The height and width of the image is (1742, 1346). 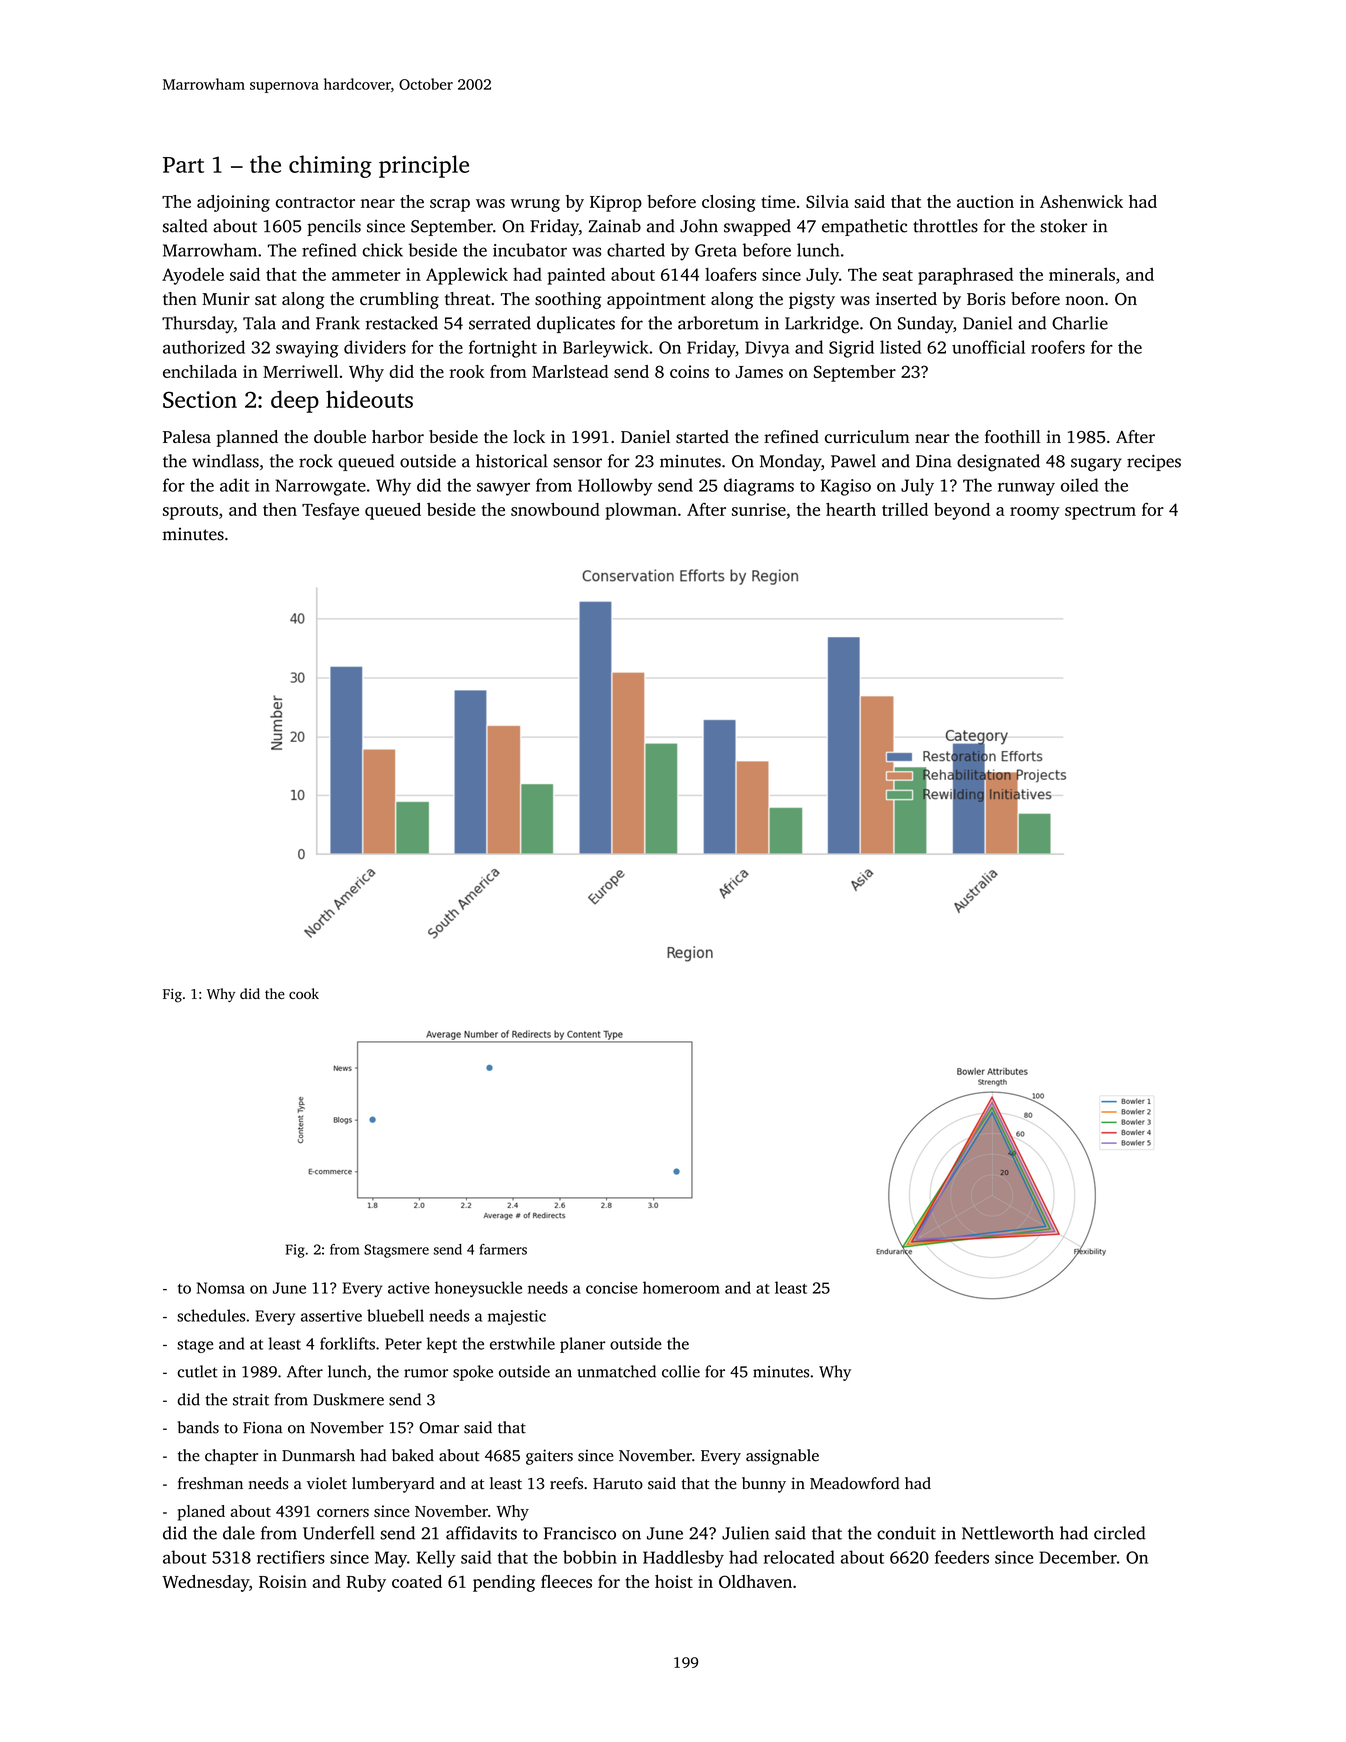 What do you see at coordinates (827, 201) in the image?
I see `Silvia` at bounding box center [827, 201].
